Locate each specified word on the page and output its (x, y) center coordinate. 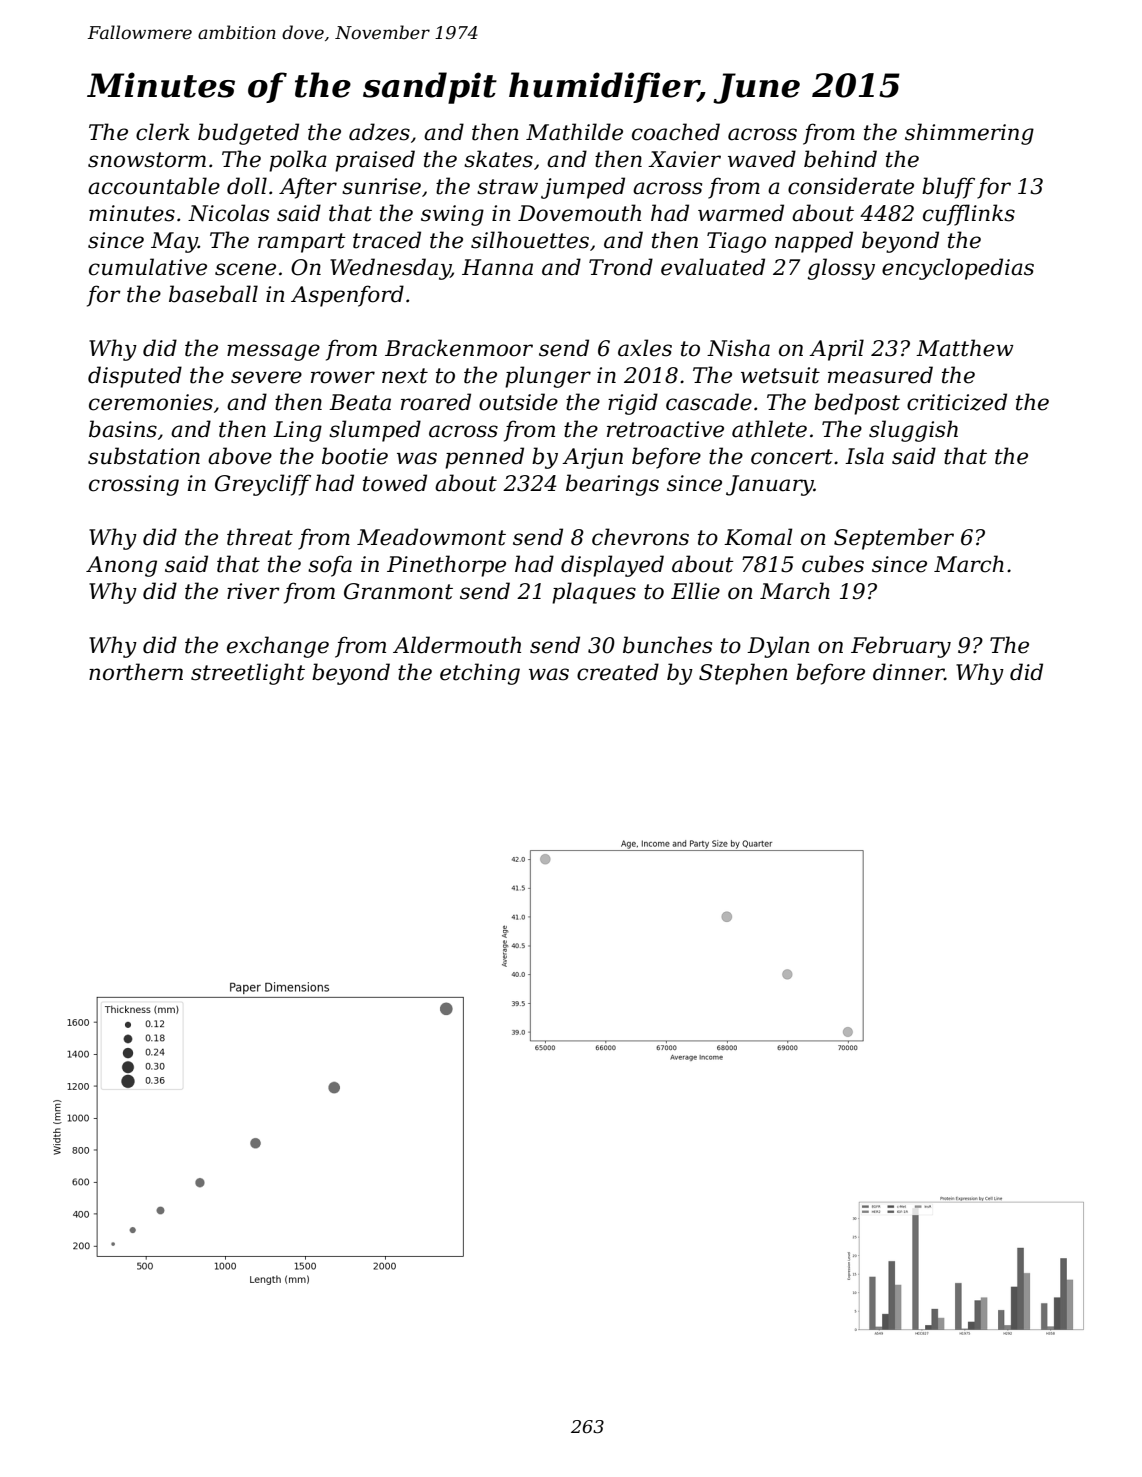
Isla (864, 456)
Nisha (738, 348)
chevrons (640, 537)
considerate (851, 186)
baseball (213, 294)
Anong (121, 566)
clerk (163, 132)
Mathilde (574, 132)
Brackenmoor (459, 348)
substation (144, 456)
